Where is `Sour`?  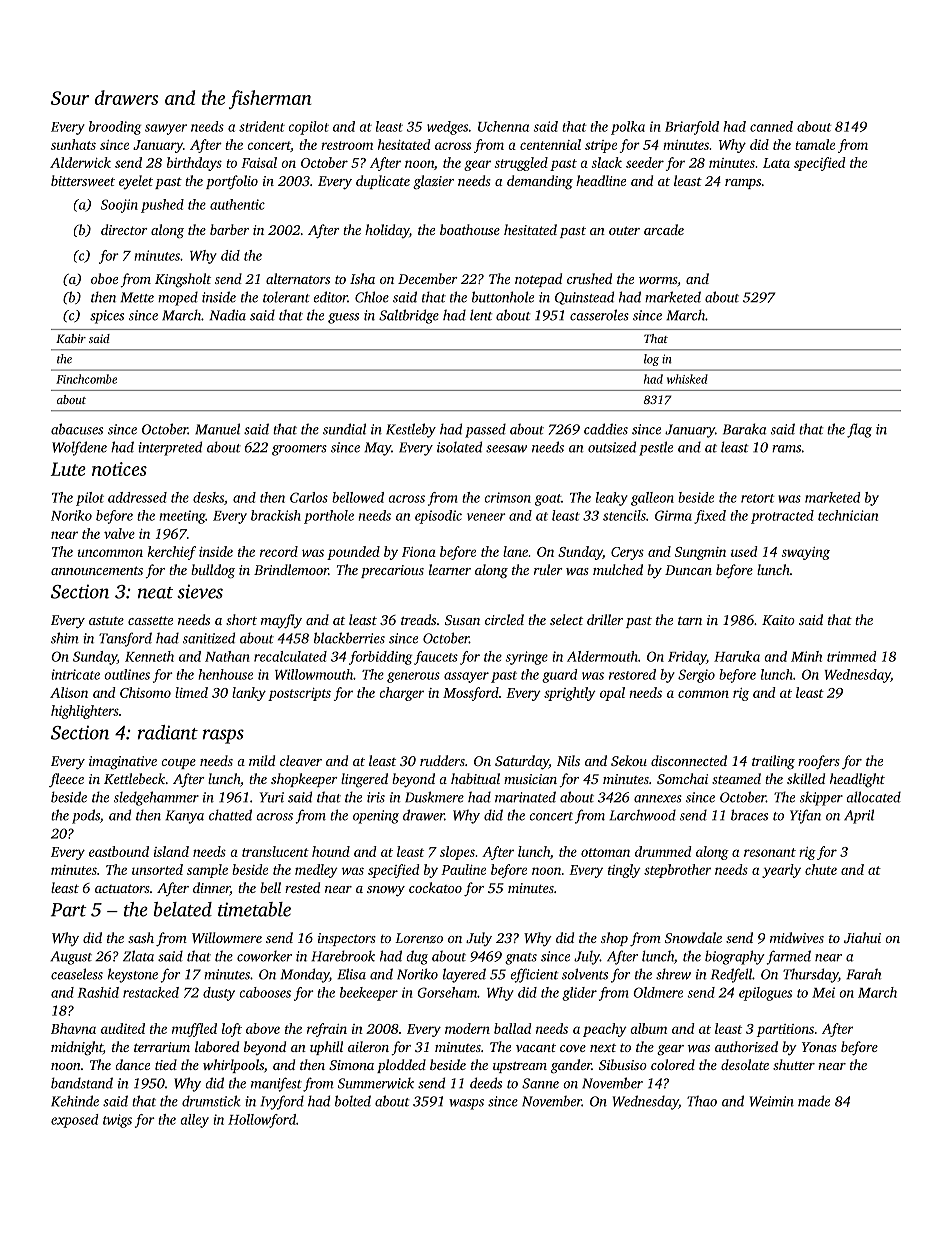 Sour is located at coordinates (70, 98).
